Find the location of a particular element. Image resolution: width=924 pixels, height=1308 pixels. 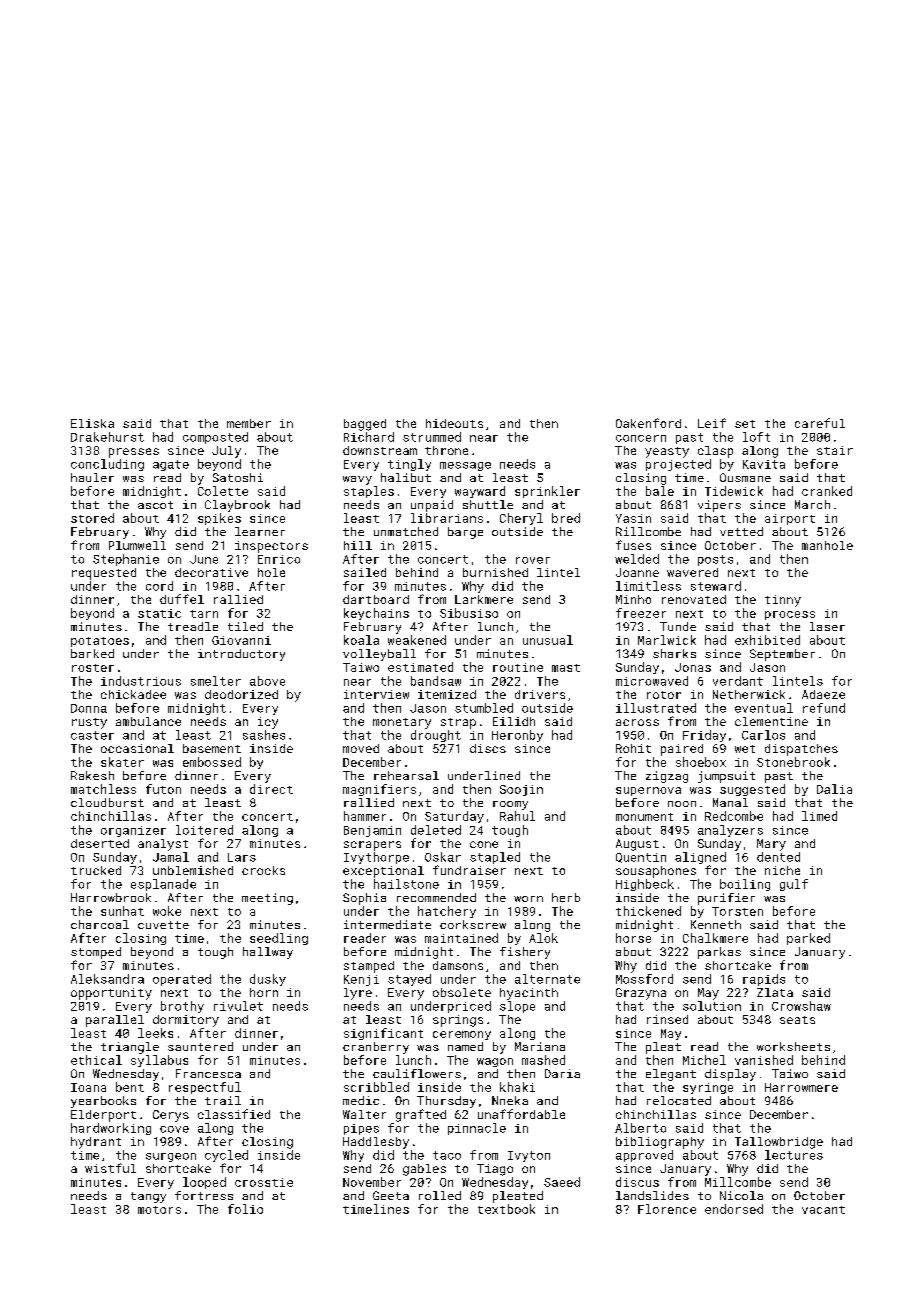

syllabus is located at coordinates (159, 1061).
